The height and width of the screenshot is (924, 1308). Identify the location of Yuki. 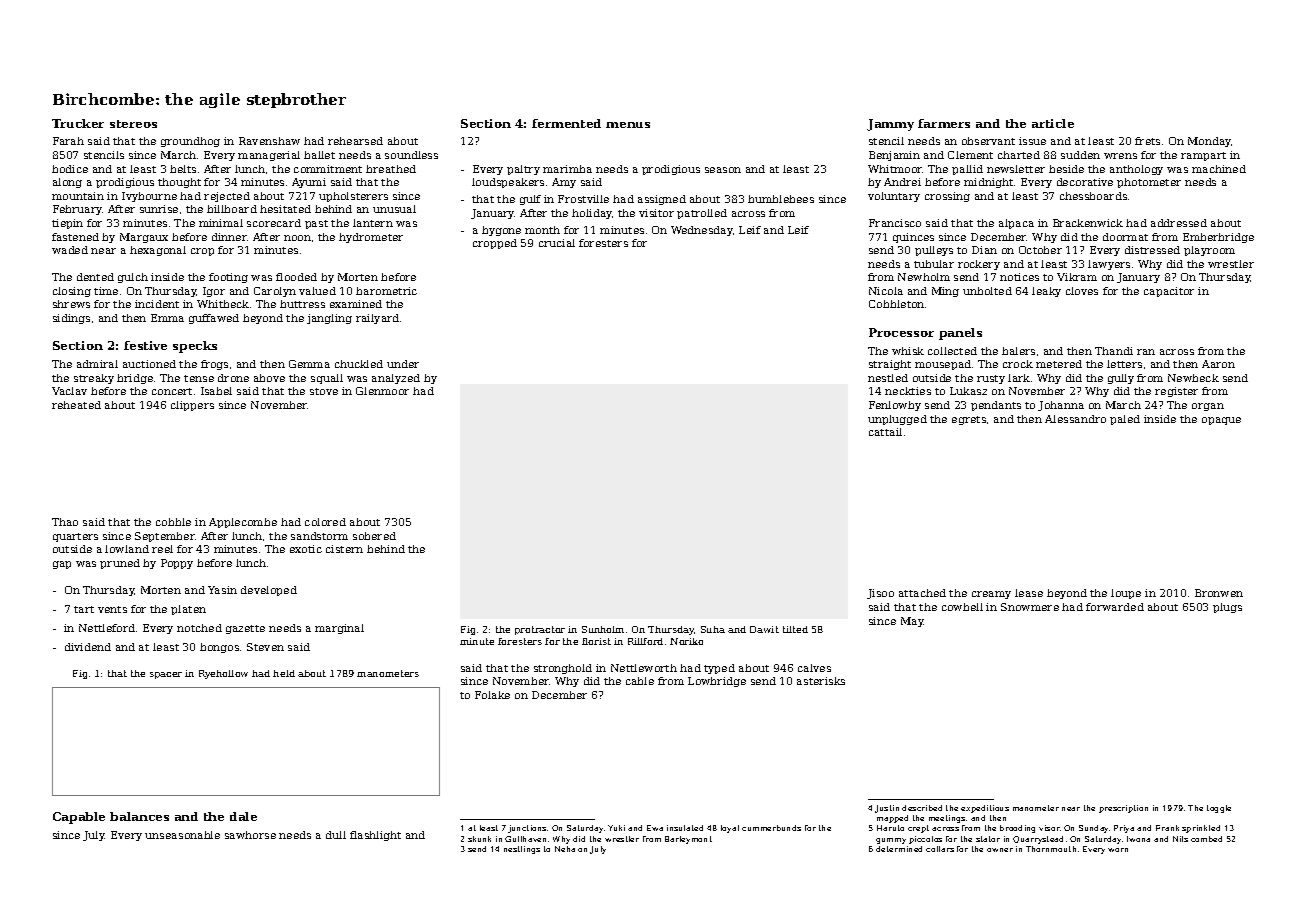
(616, 828).
